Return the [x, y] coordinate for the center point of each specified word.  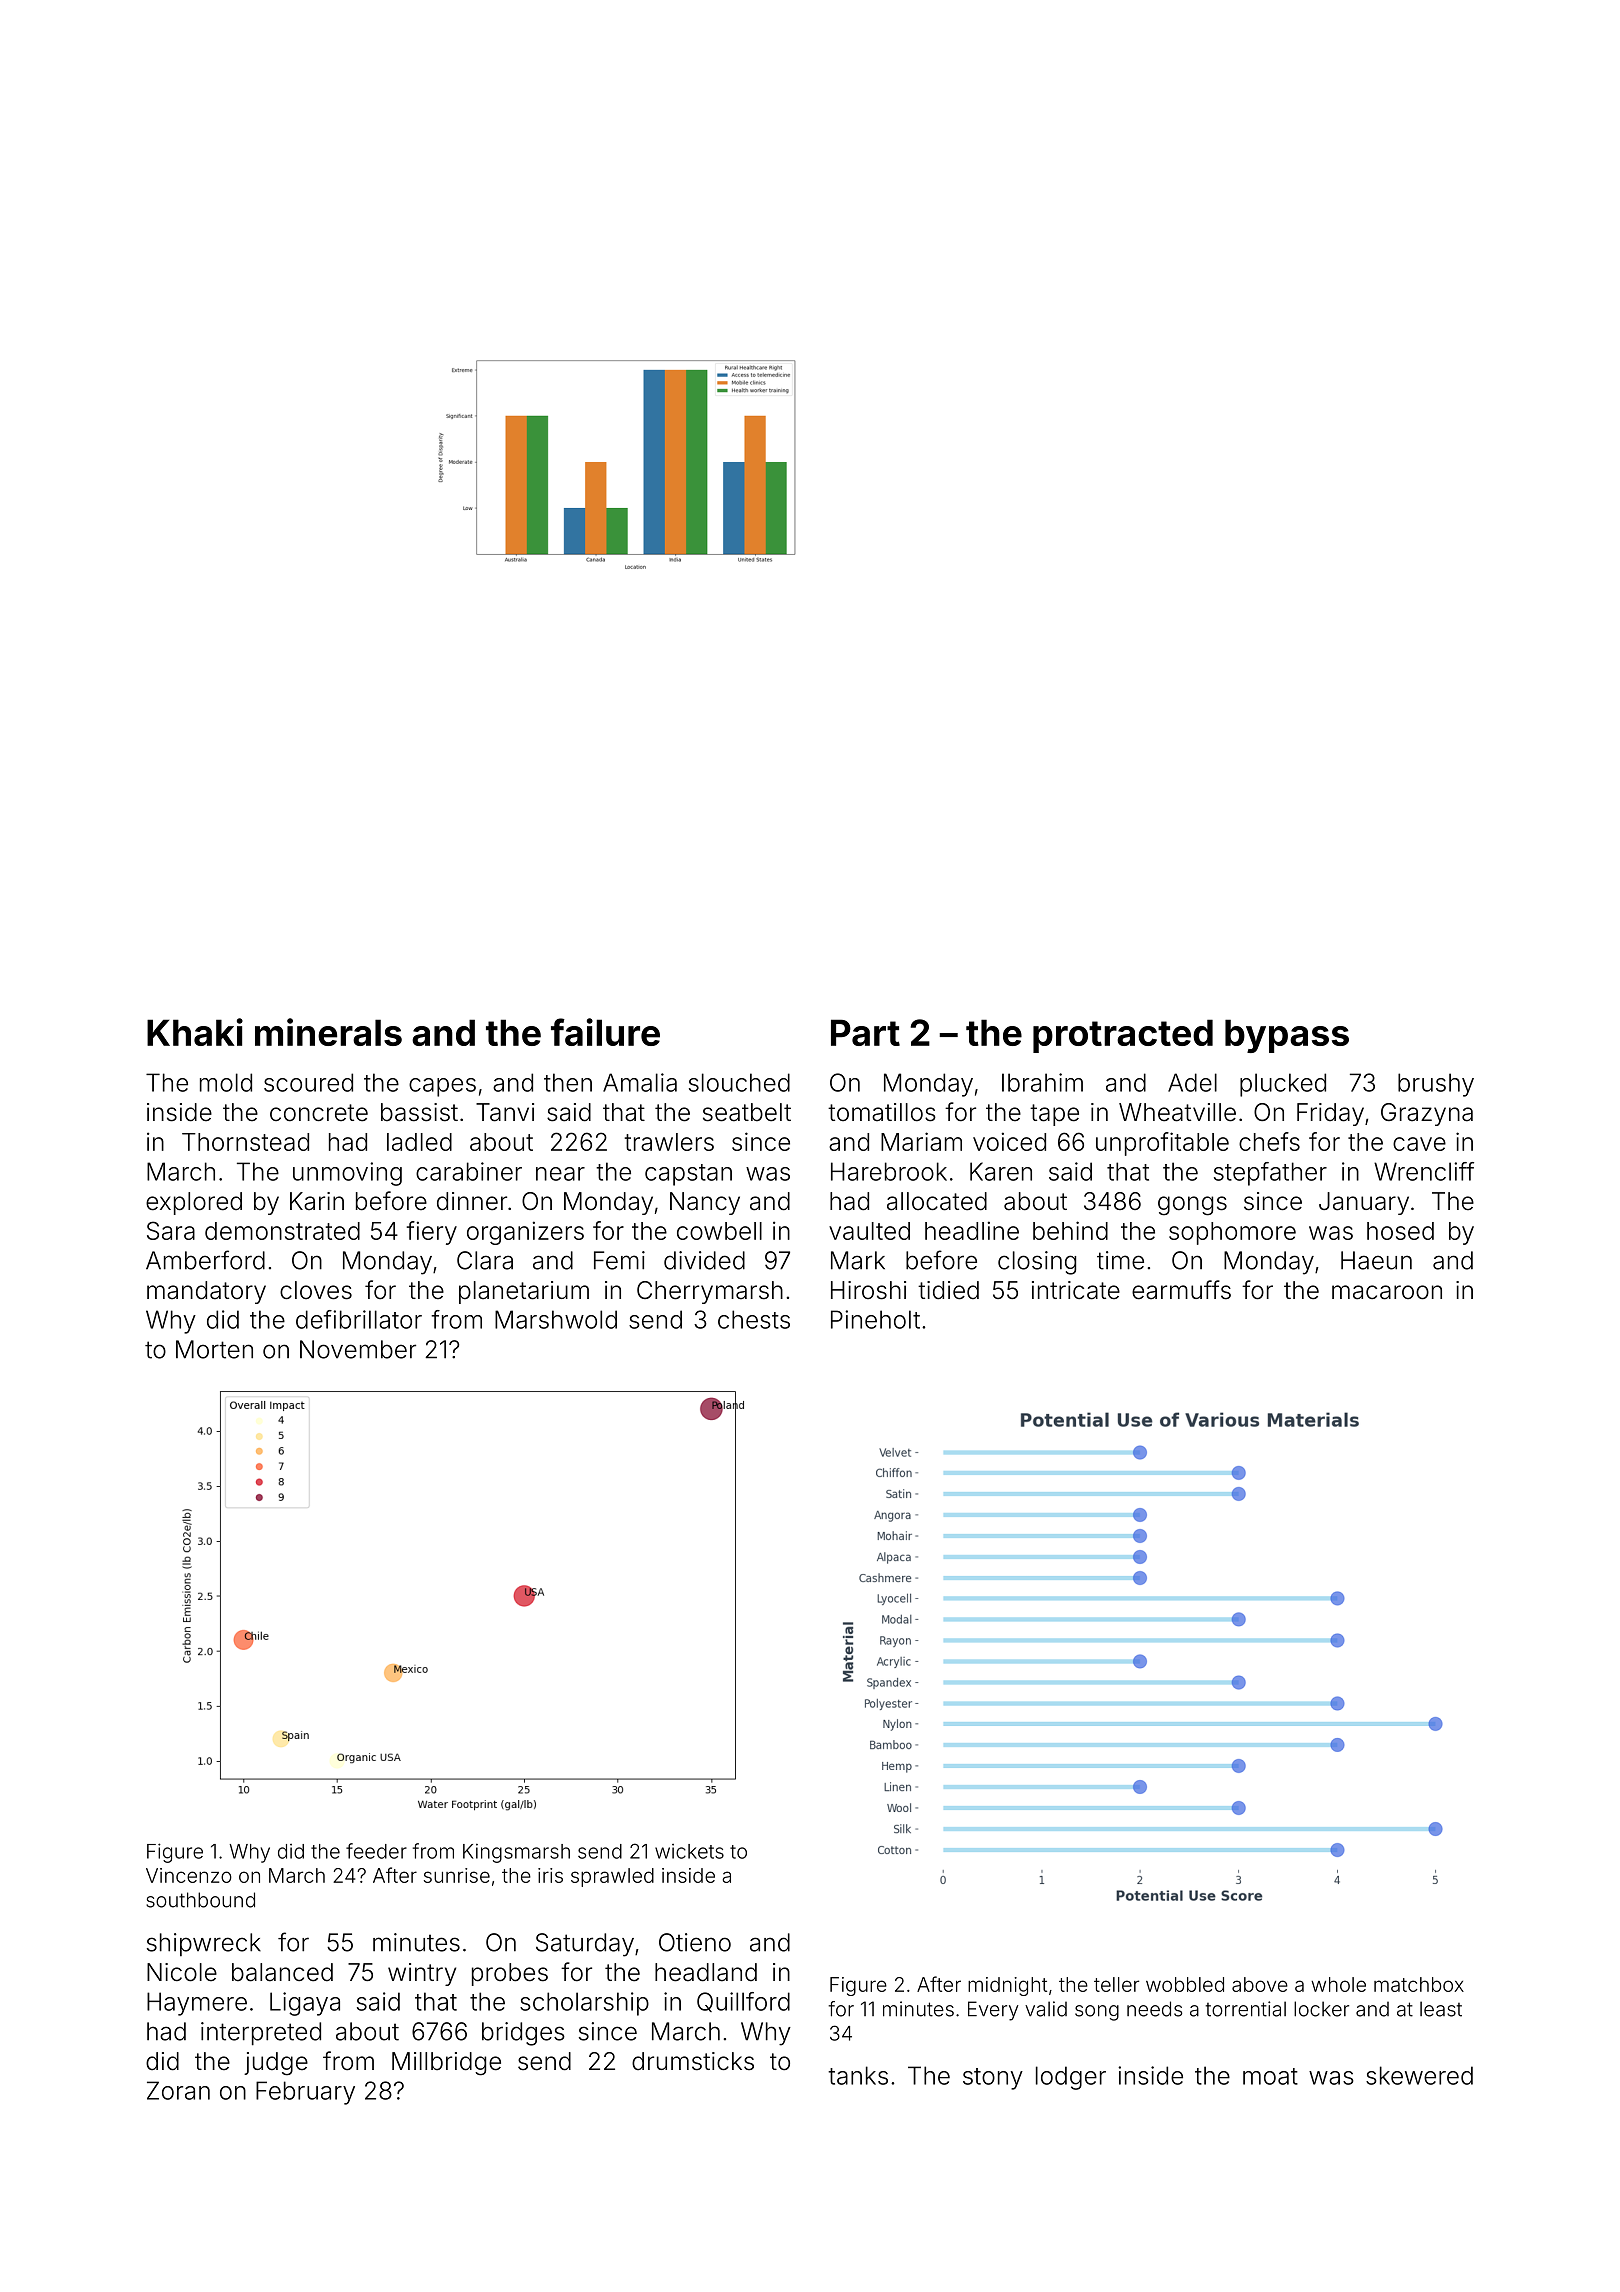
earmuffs [1181, 1290]
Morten [214, 1349]
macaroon [1387, 1292]
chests [754, 1319]
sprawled [612, 1877]
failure [605, 1032]
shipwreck [204, 1944]
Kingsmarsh [516, 1853]
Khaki [195, 1032]
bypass [1287, 1036]
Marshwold [556, 1319]
